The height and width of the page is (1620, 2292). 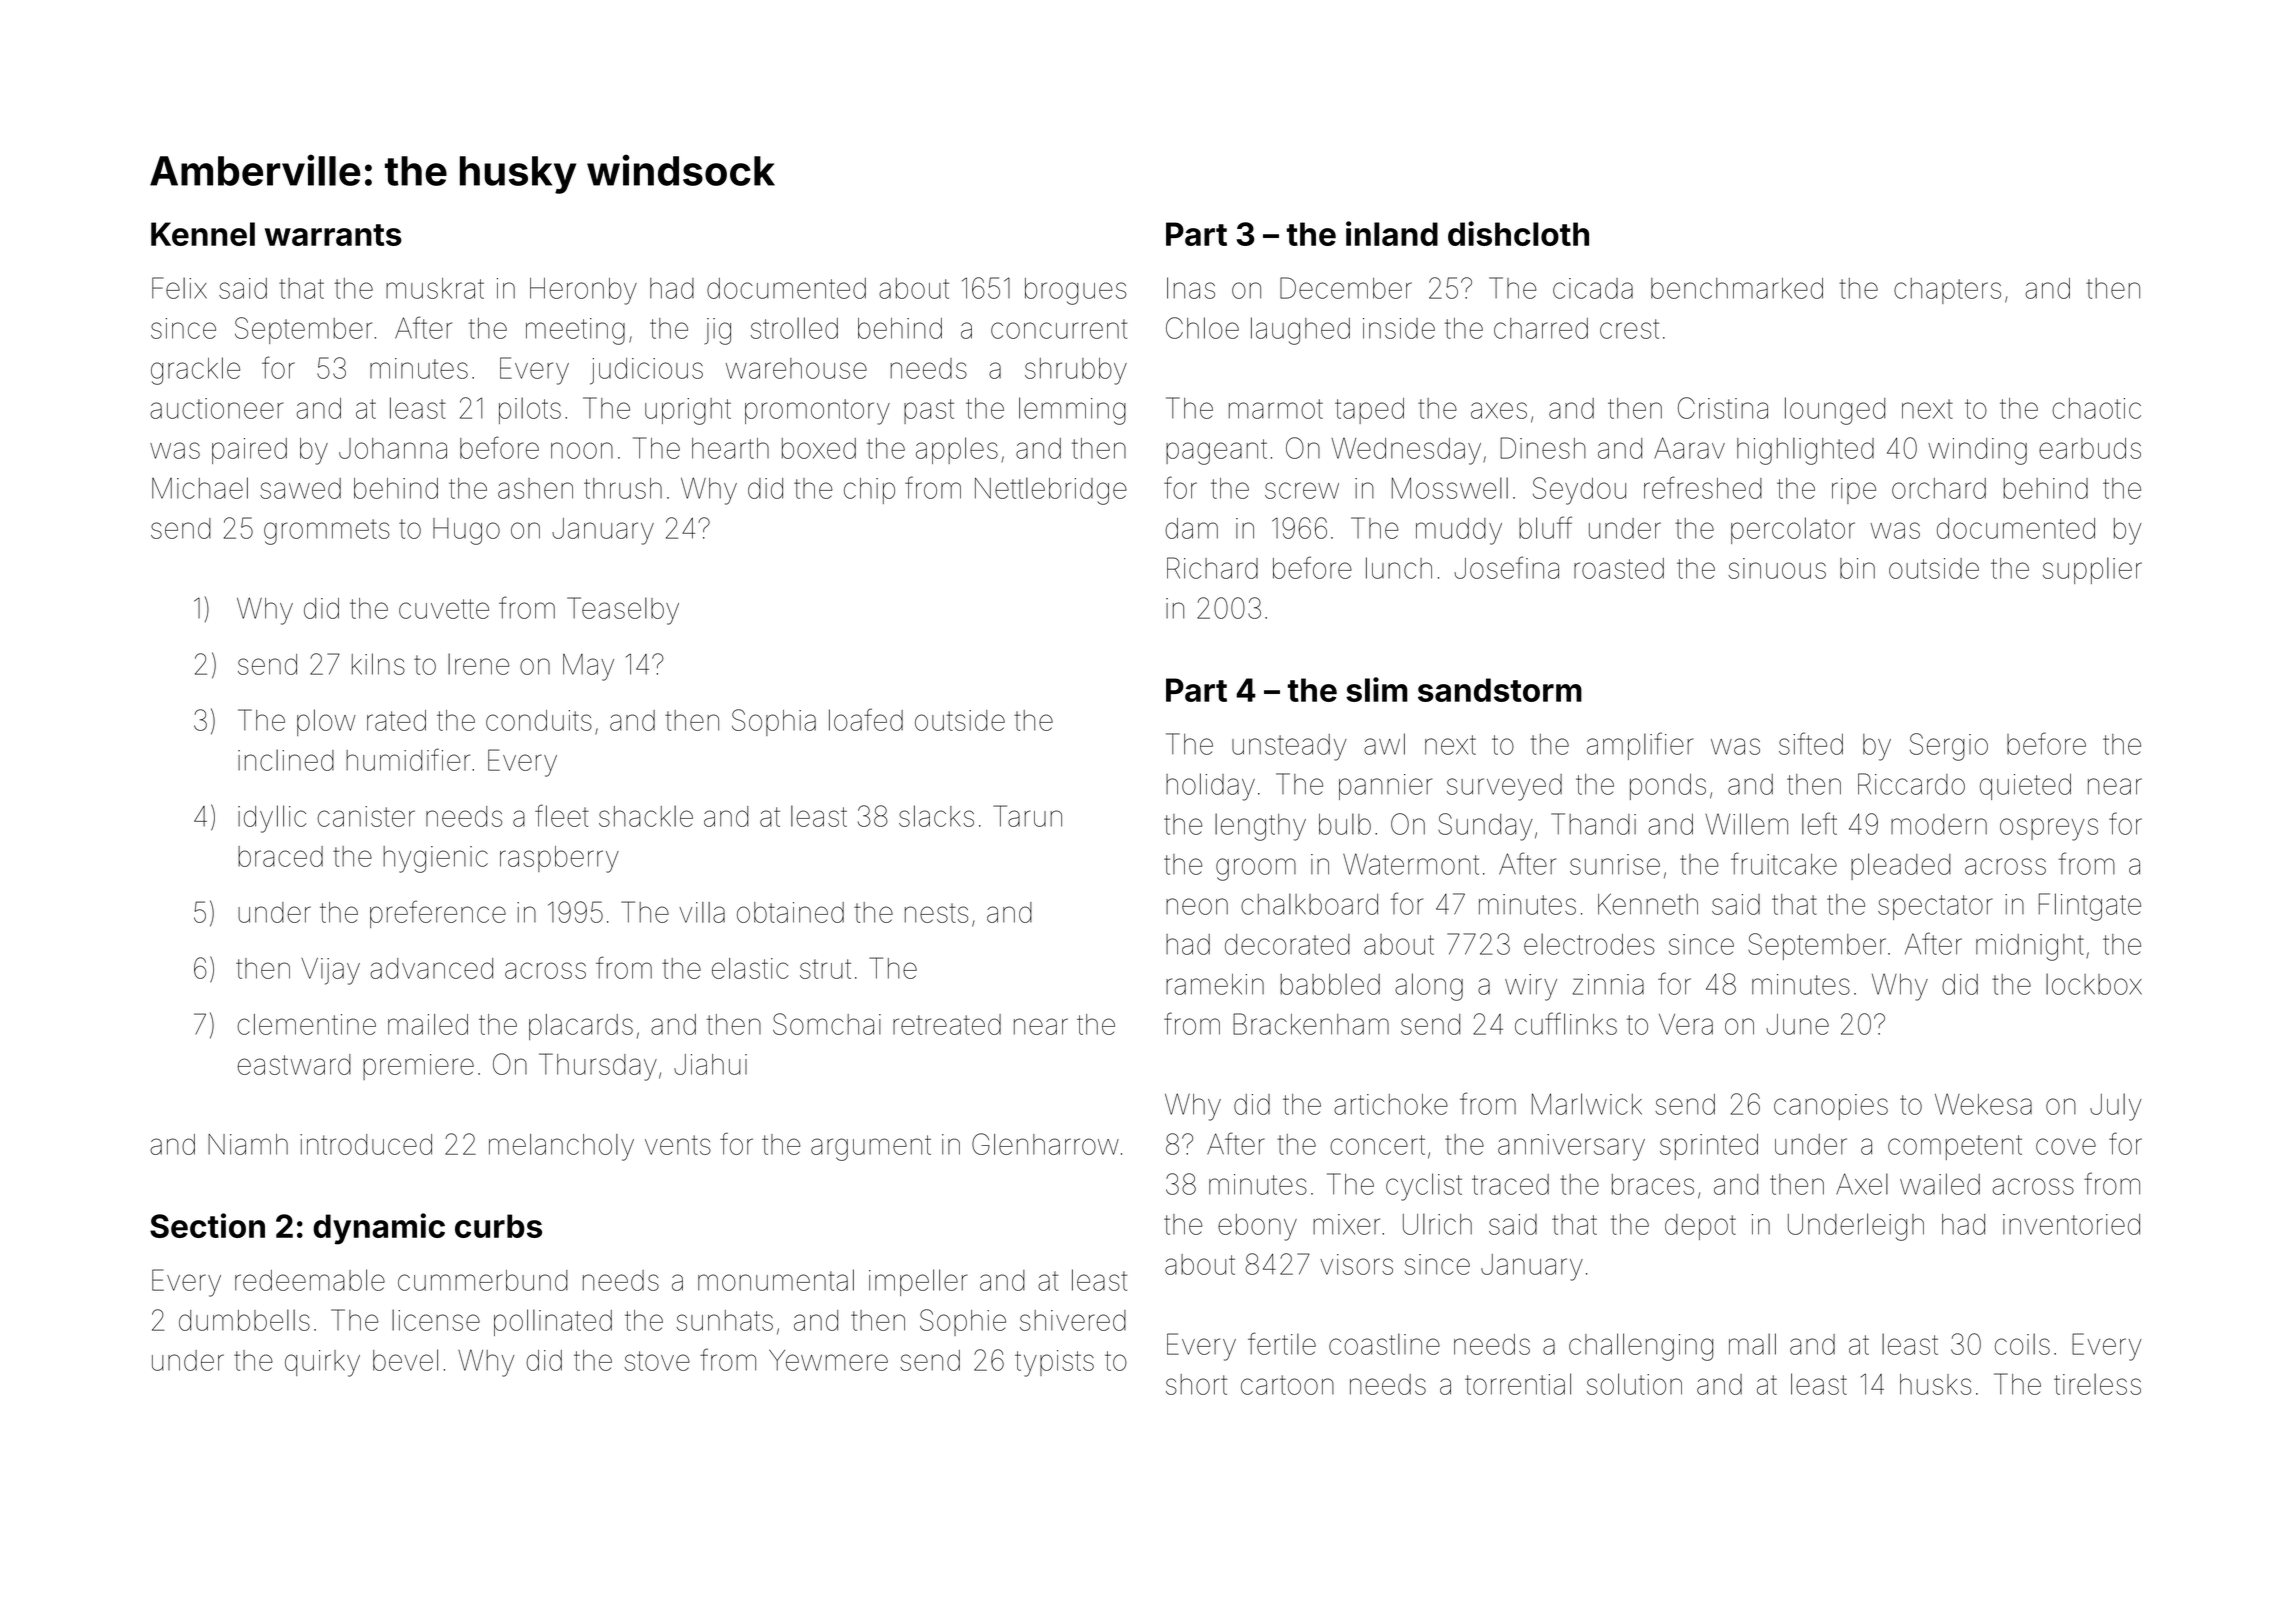 I want to click on dumbbells, so click(x=244, y=1320).
